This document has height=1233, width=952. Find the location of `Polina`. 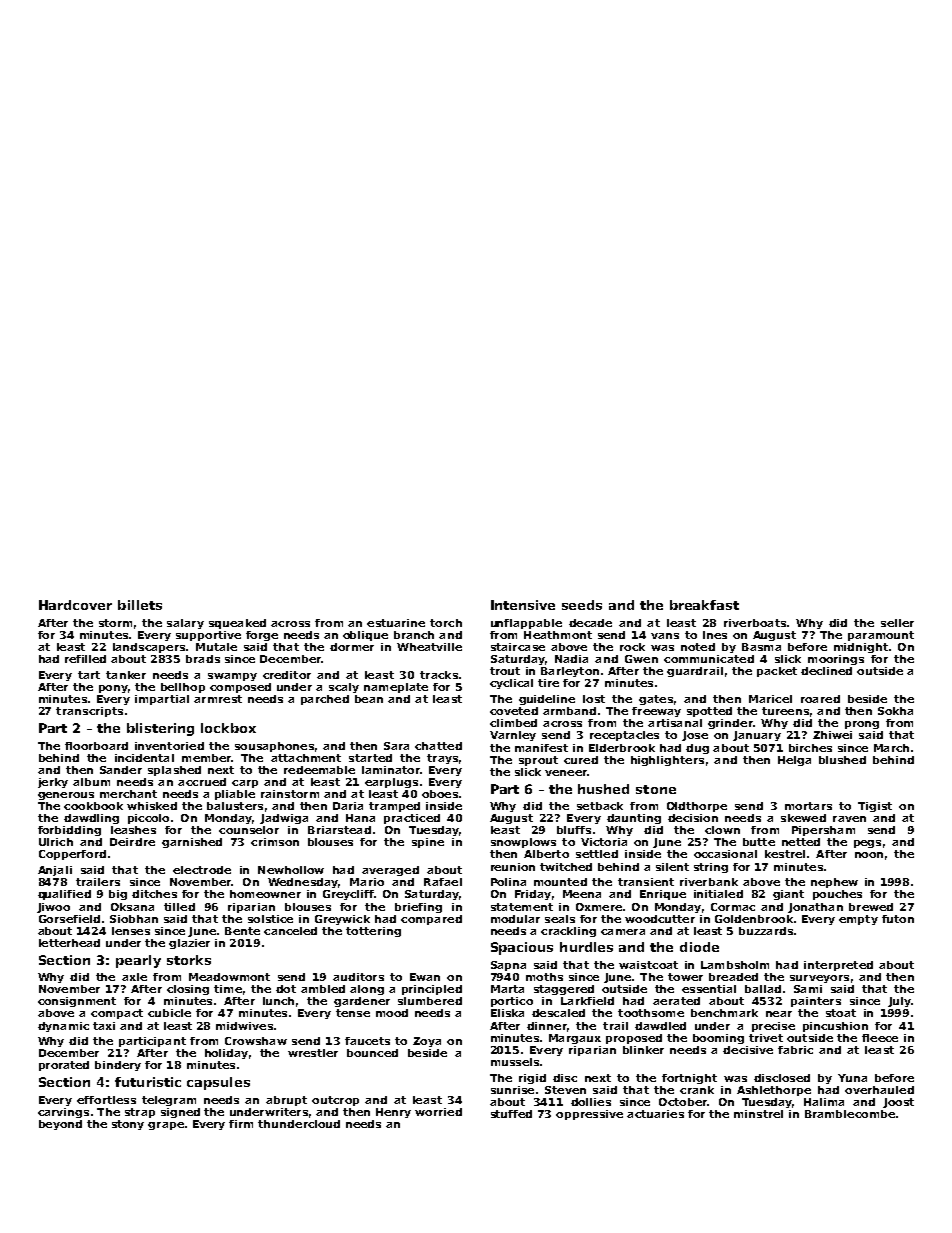

Polina is located at coordinates (508, 882).
